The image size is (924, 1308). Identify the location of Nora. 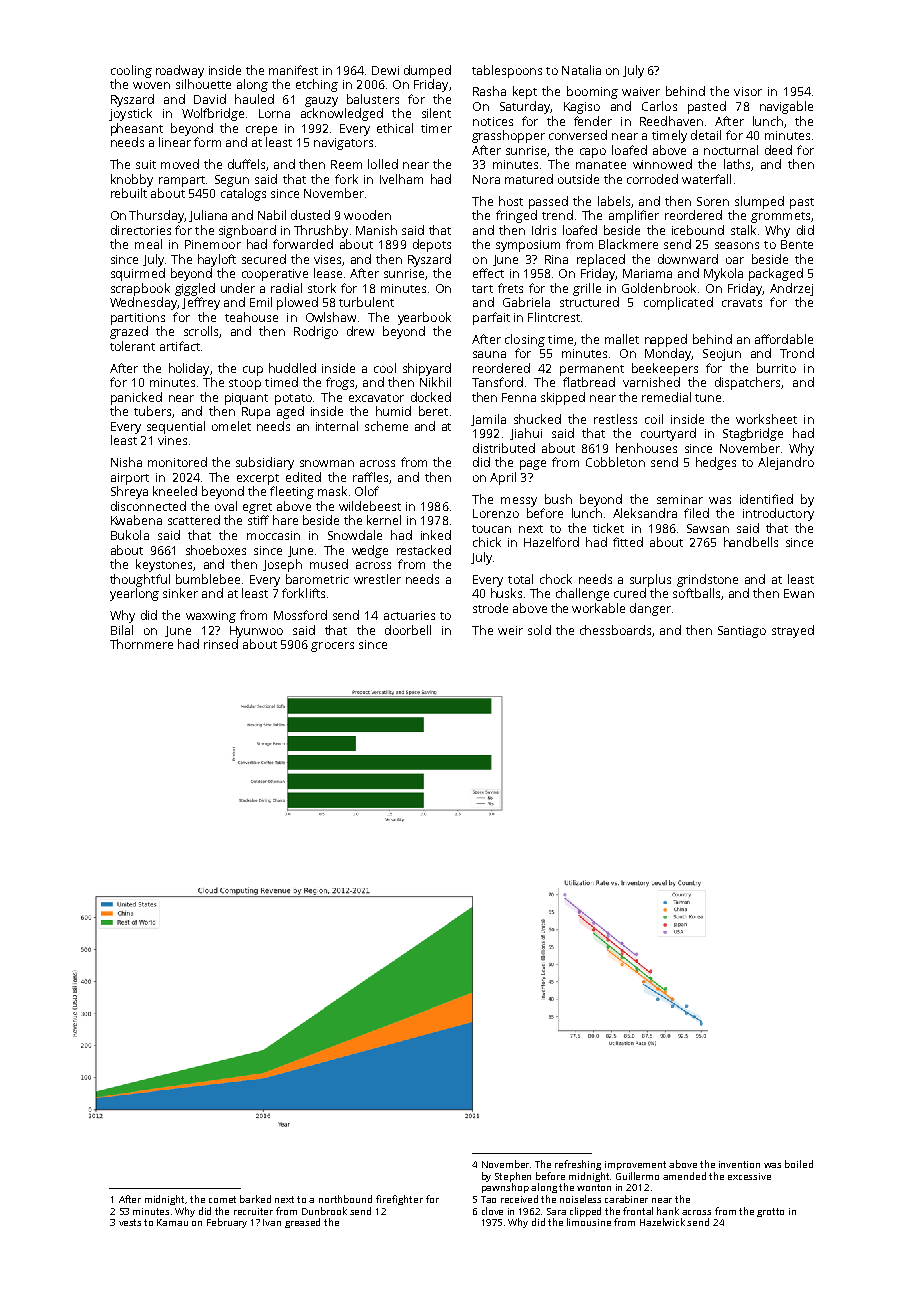
(486, 179).
